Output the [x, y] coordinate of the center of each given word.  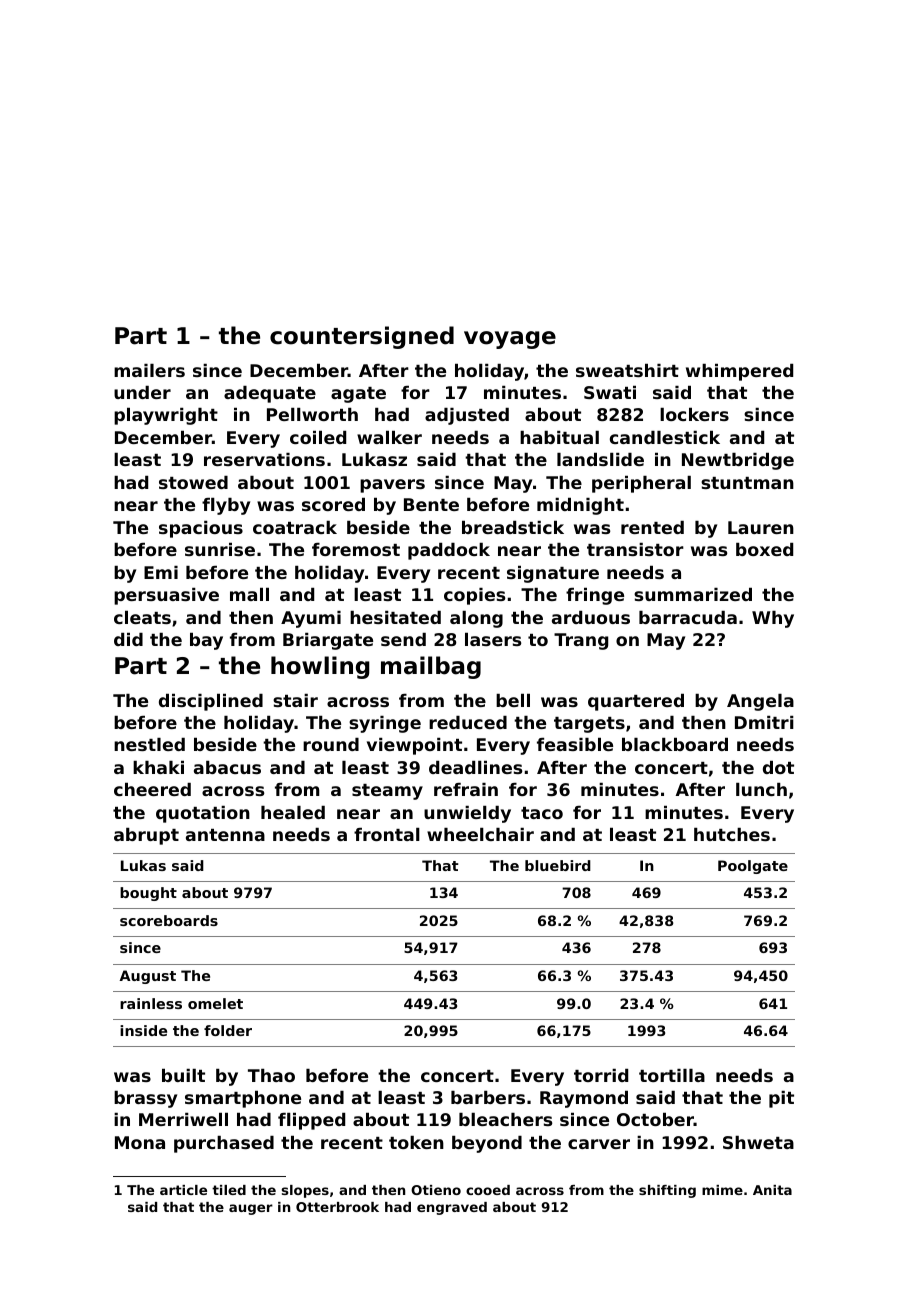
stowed [193, 482]
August [147, 977]
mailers [149, 370]
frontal [387, 834]
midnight [580, 506]
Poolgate [753, 867]
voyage [510, 340]
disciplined [211, 702]
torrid [601, 1075]
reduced [468, 722]
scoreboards [169, 920]
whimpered [739, 372]
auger [251, 1209]
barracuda [688, 617]
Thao [271, 1075]
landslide [600, 459]
